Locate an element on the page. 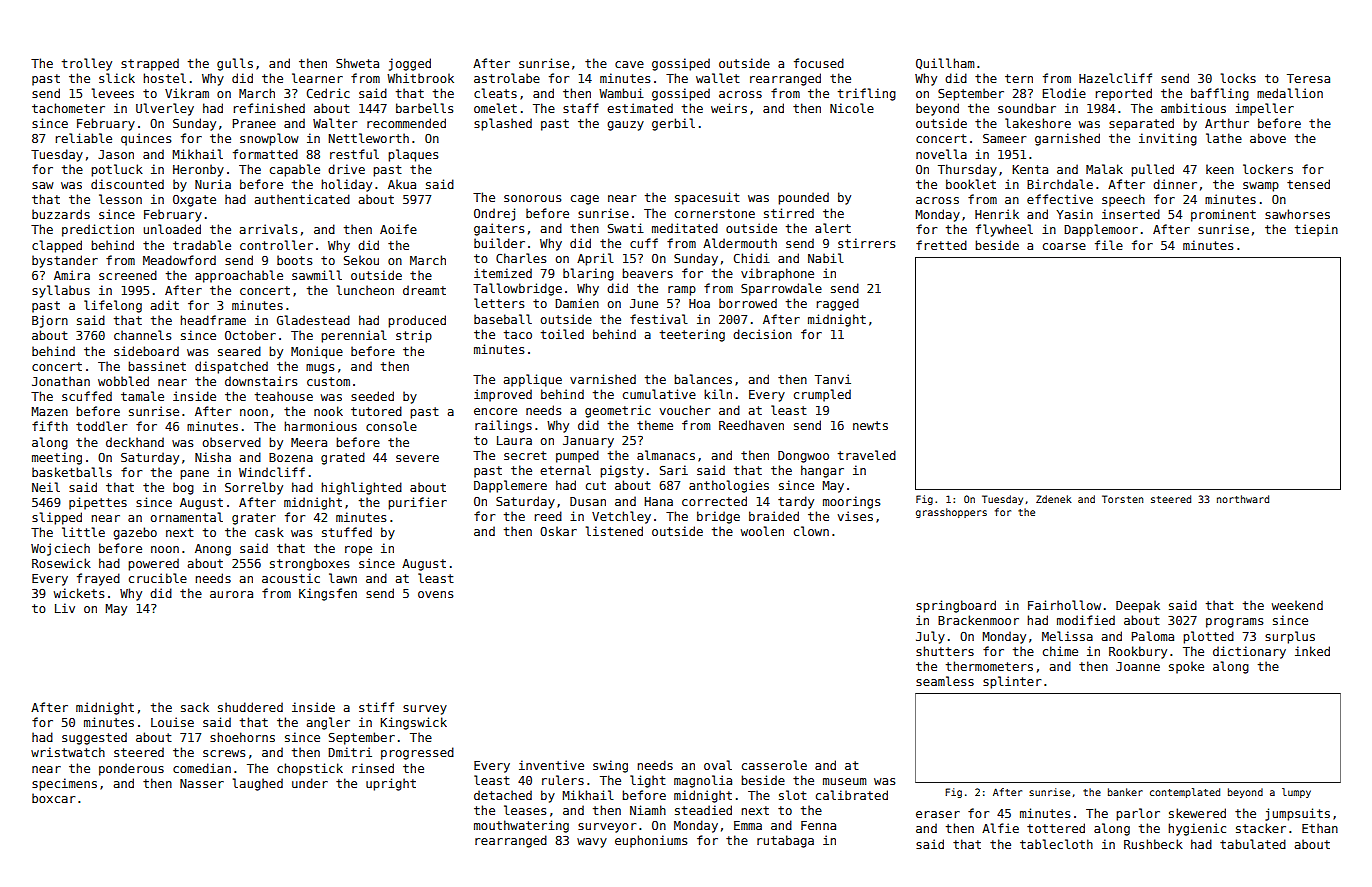 The width and height of the image is (1372, 887). Nabil is located at coordinates (826, 258).
